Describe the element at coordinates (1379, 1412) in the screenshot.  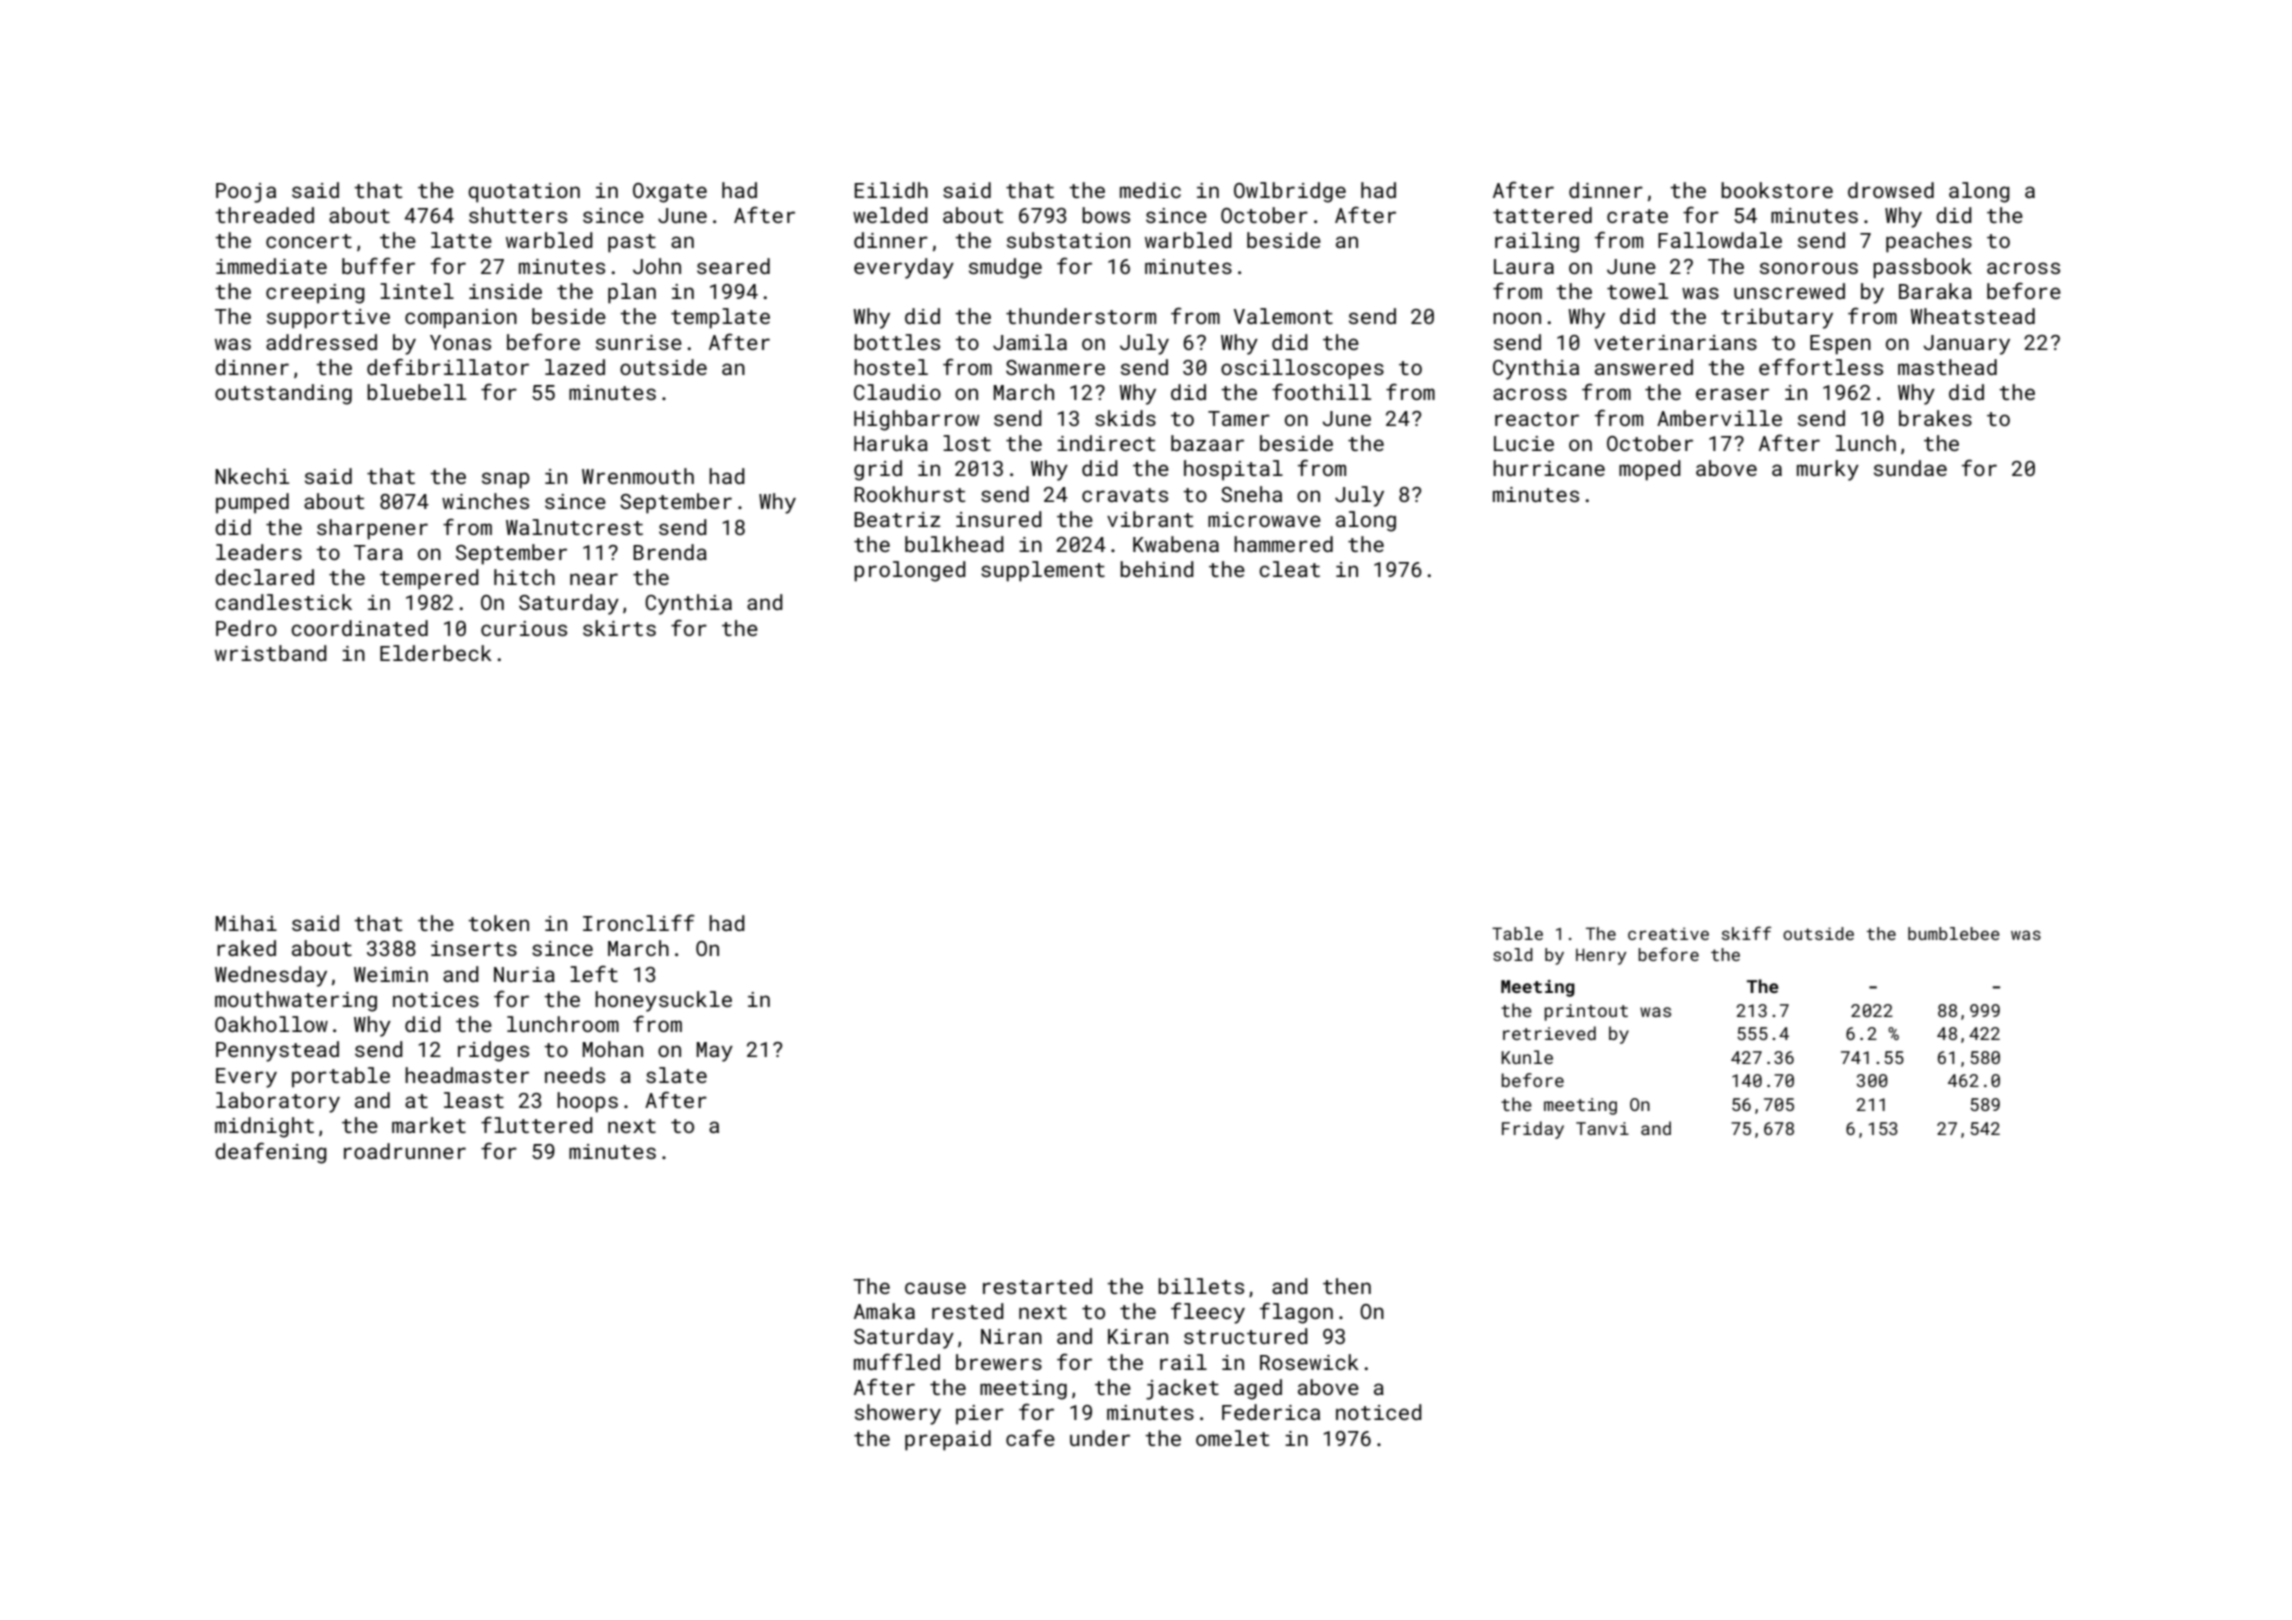
I see `noticed` at that location.
